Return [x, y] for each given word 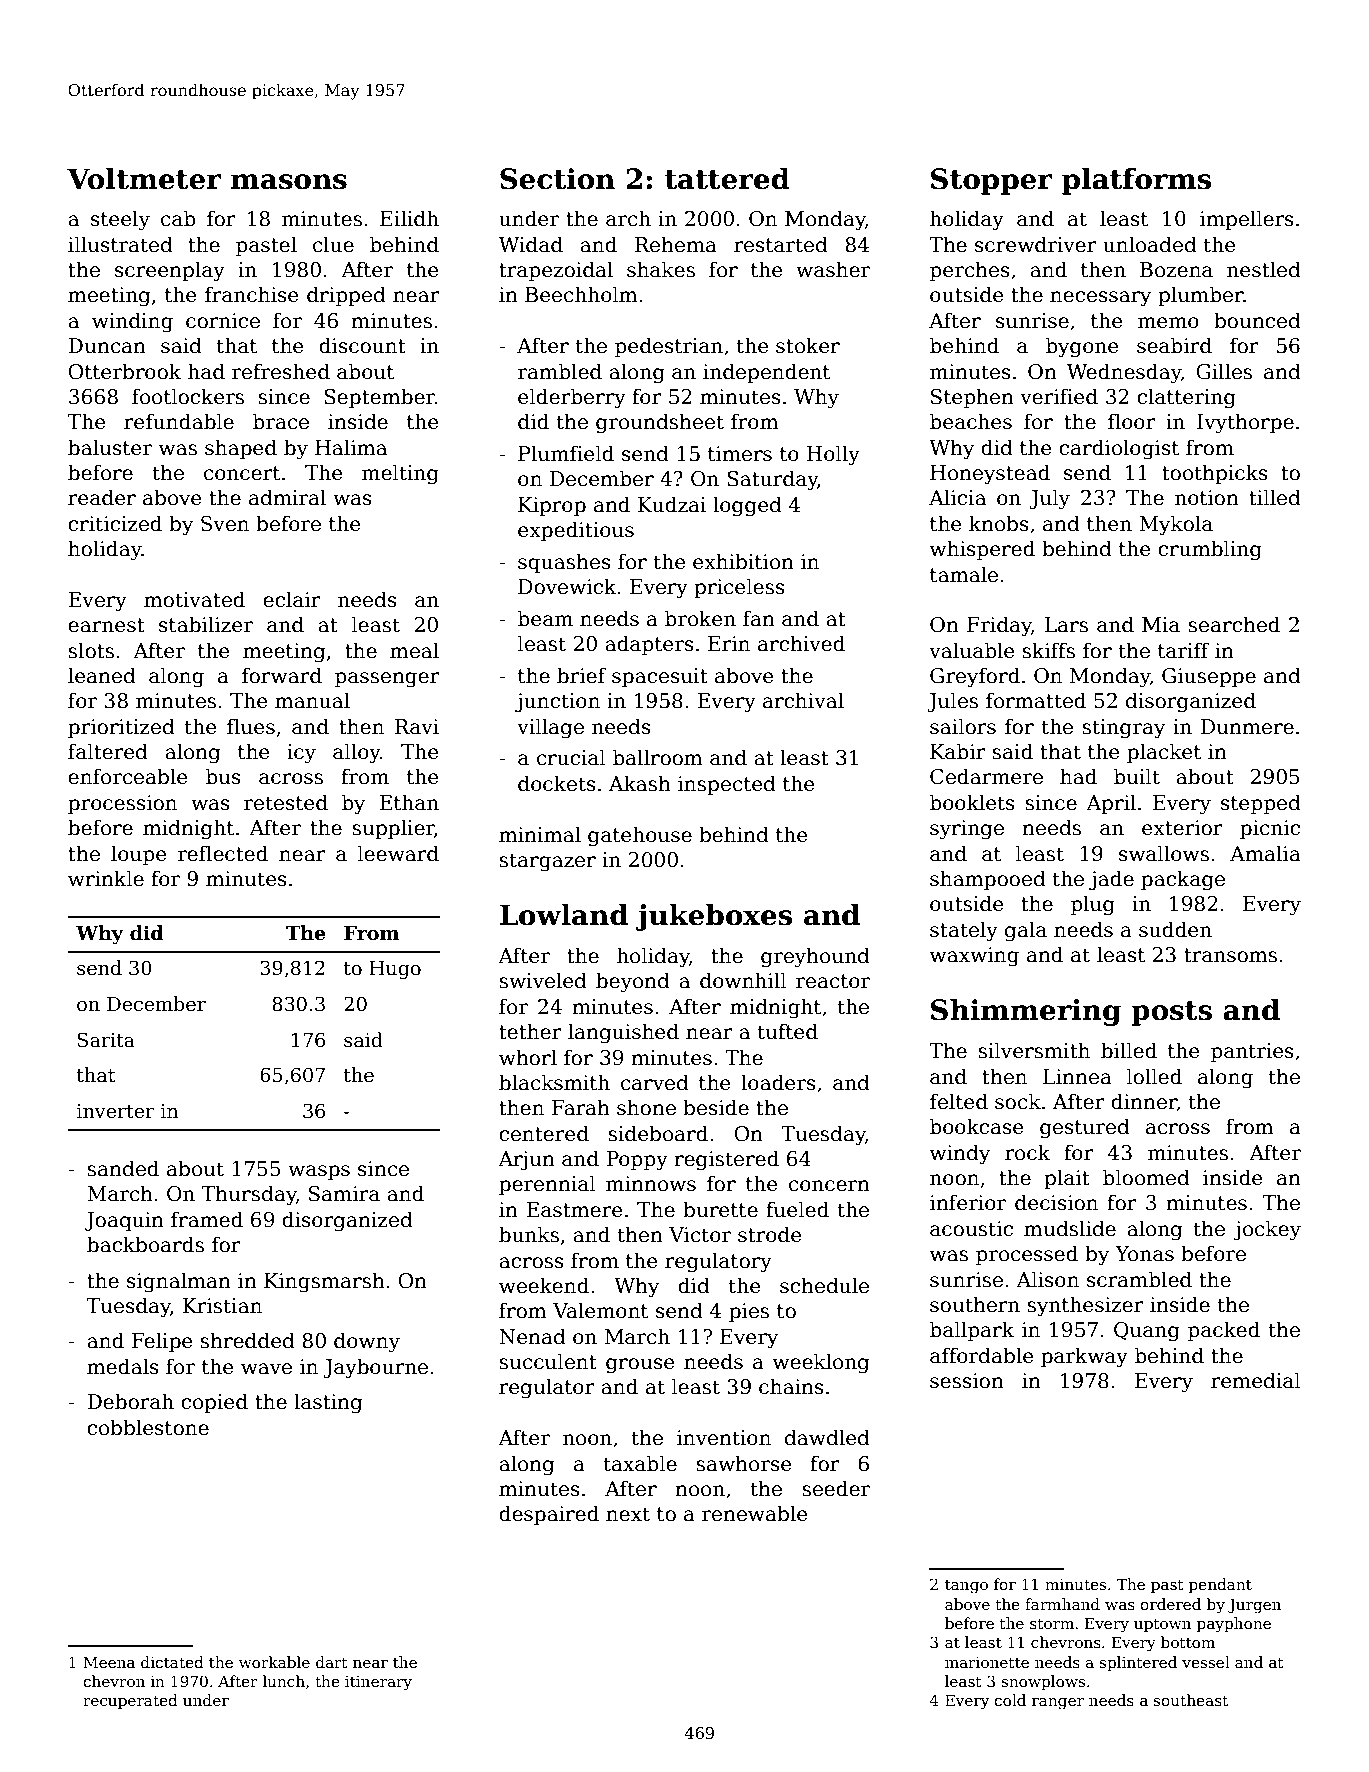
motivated [194, 599]
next [628, 1514]
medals [123, 1366]
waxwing [974, 957]
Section [557, 179]
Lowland [564, 914]
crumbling [1210, 550]
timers [740, 454]
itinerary [378, 1683]
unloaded [1150, 244]
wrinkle [106, 878]
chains [791, 1386]
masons [289, 182]
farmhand [1062, 1604]
